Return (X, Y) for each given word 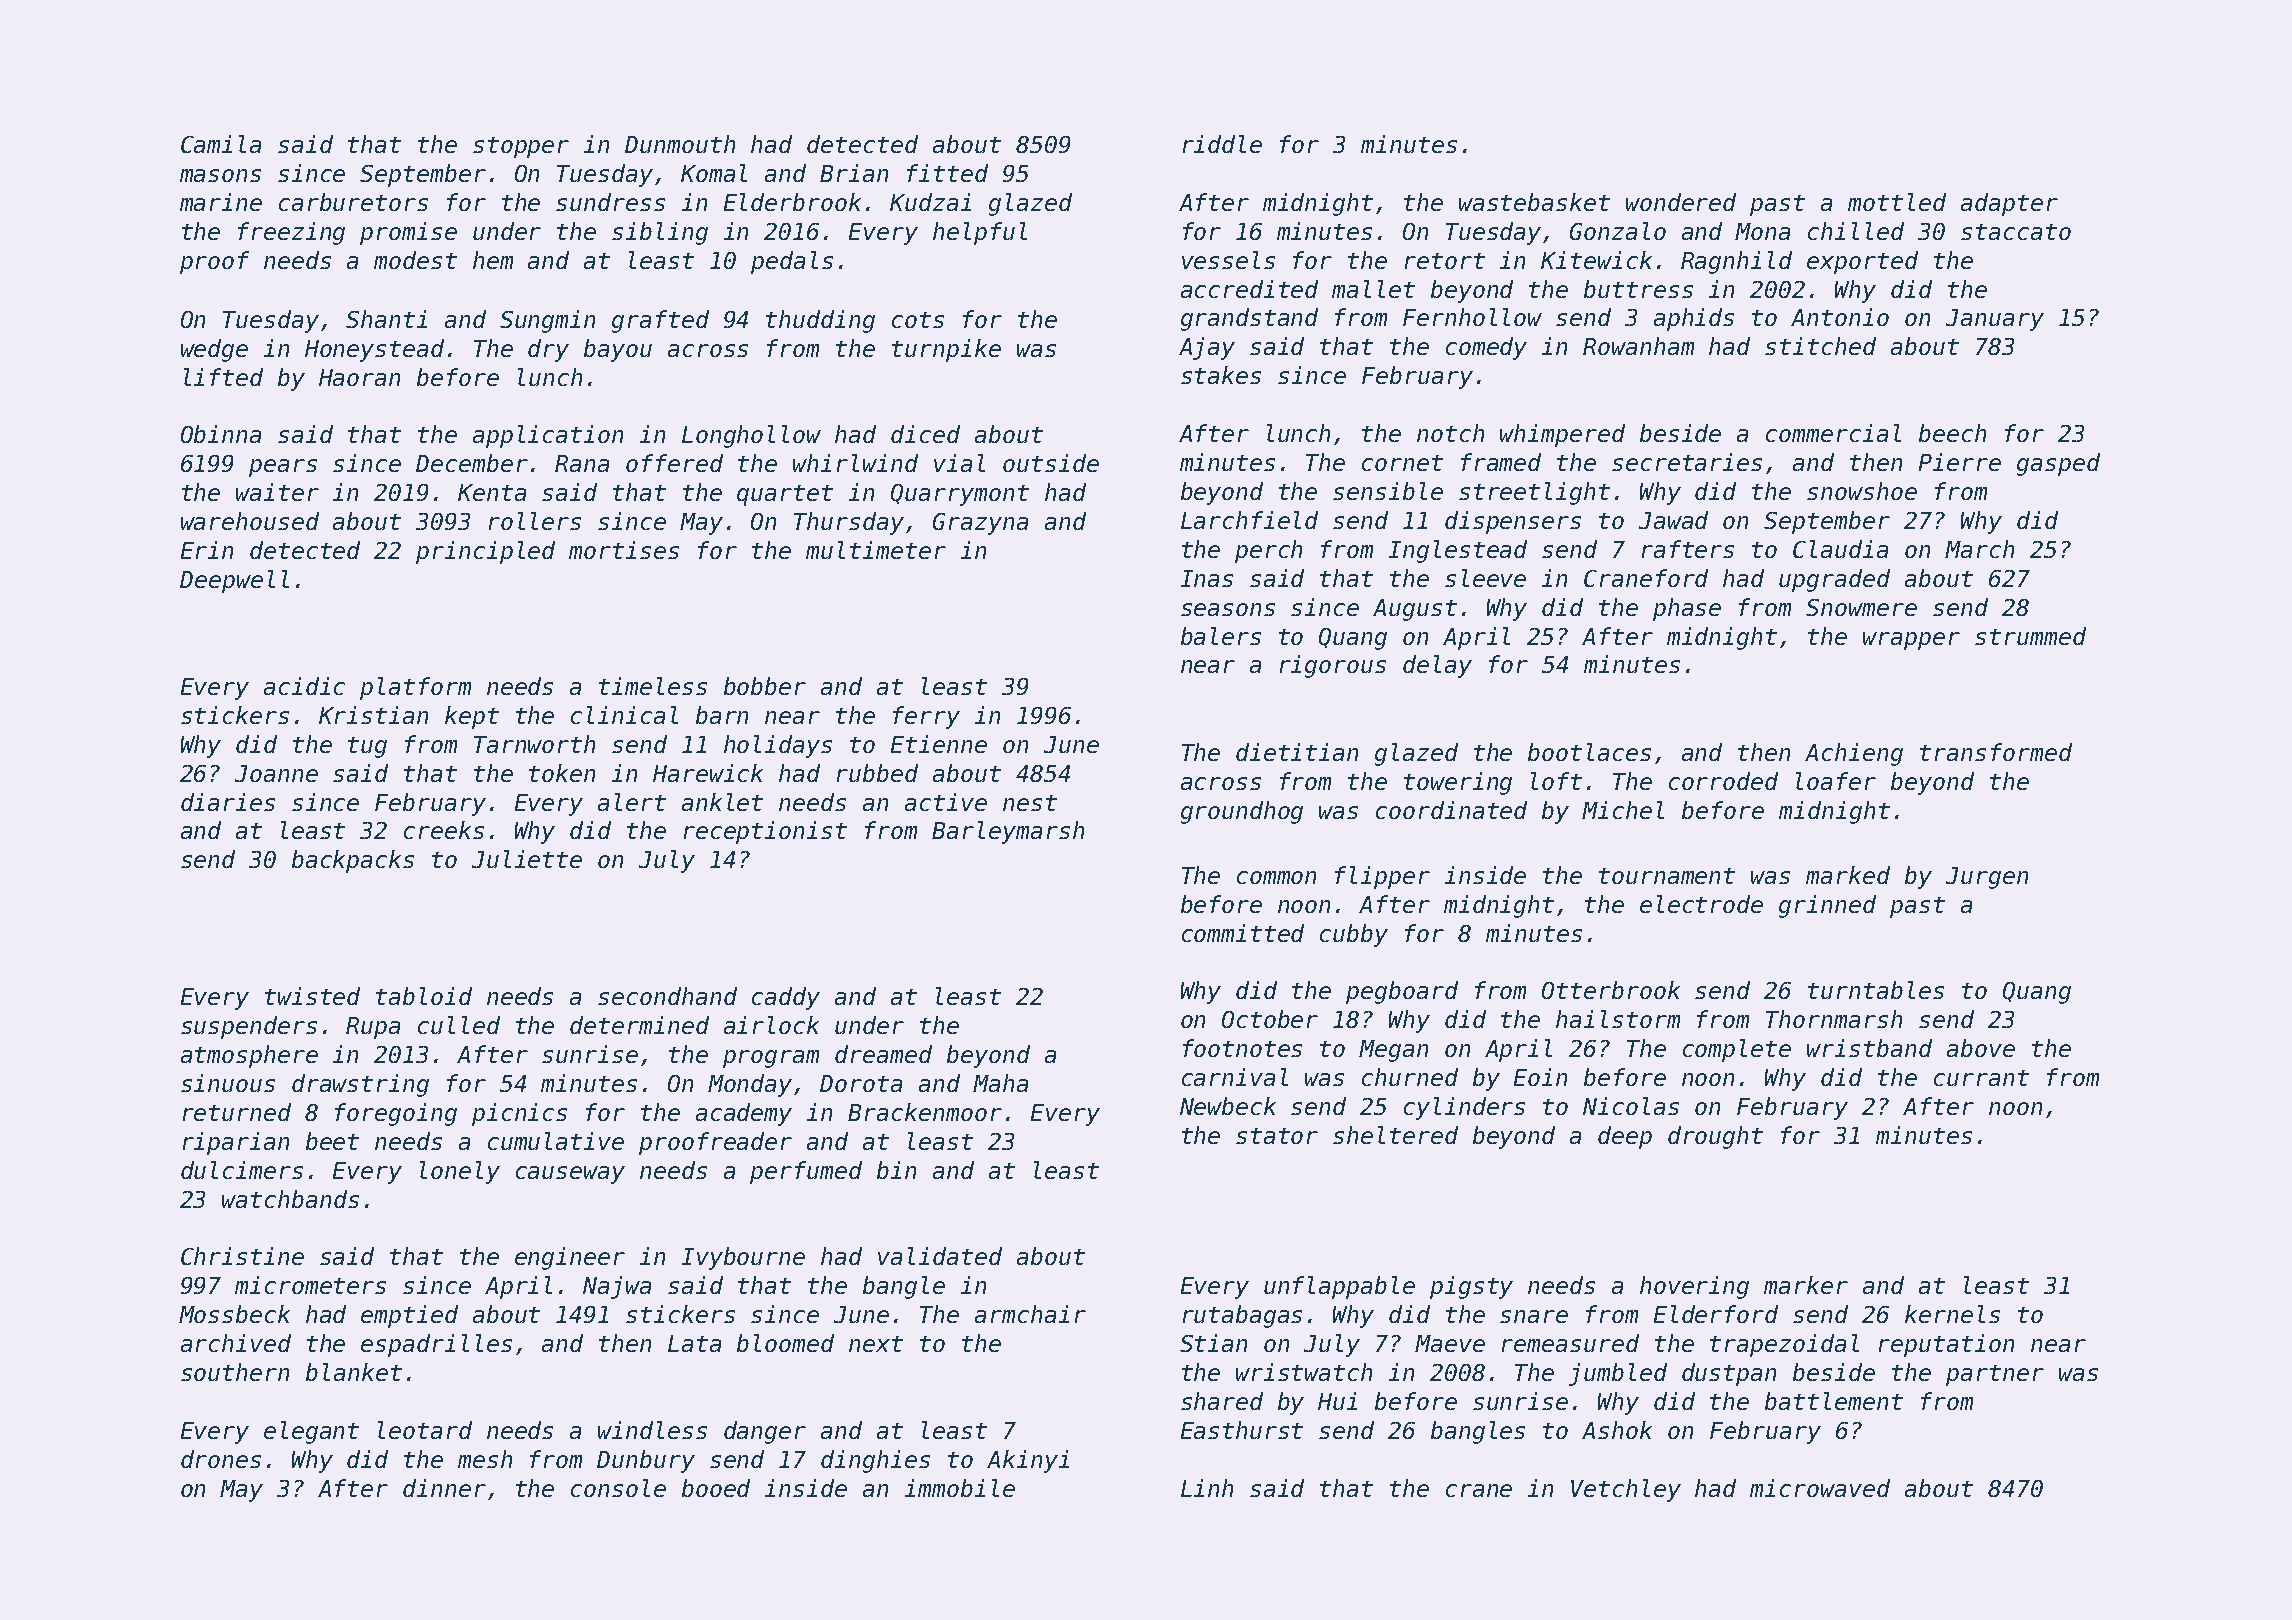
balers (1221, 636)
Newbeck (1228, 1106)
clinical (624, 715)
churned (1410, 1077)
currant (1981, 1078)
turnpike (946, 350)
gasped (2058, 464)
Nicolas (1631, 1106)
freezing (291, 233)
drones (221, 1459)
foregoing (396, 1114)
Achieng (1854, 754)
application (548, 436)
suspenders (249, 1027)
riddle (1222, 144)
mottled (1897, 202)
